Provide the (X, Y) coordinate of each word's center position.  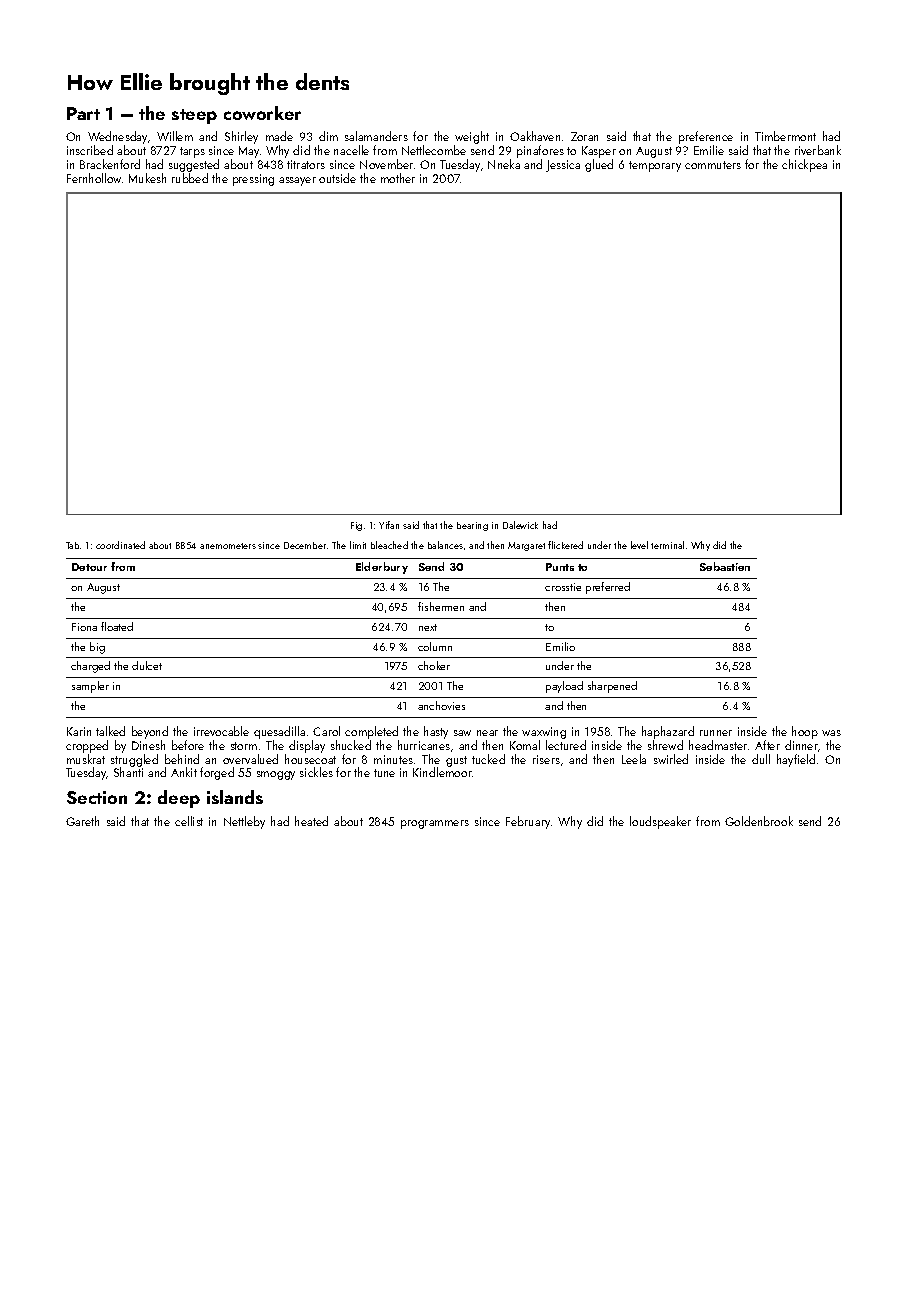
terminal (667, 545)
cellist (189, 821)
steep (194, 116)
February (528, 822)
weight (471, 138)
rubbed (190, 178)
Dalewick (520, 525)
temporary (655, 166)
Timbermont (785, 136)
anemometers (228, 546)
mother (398, 178)
